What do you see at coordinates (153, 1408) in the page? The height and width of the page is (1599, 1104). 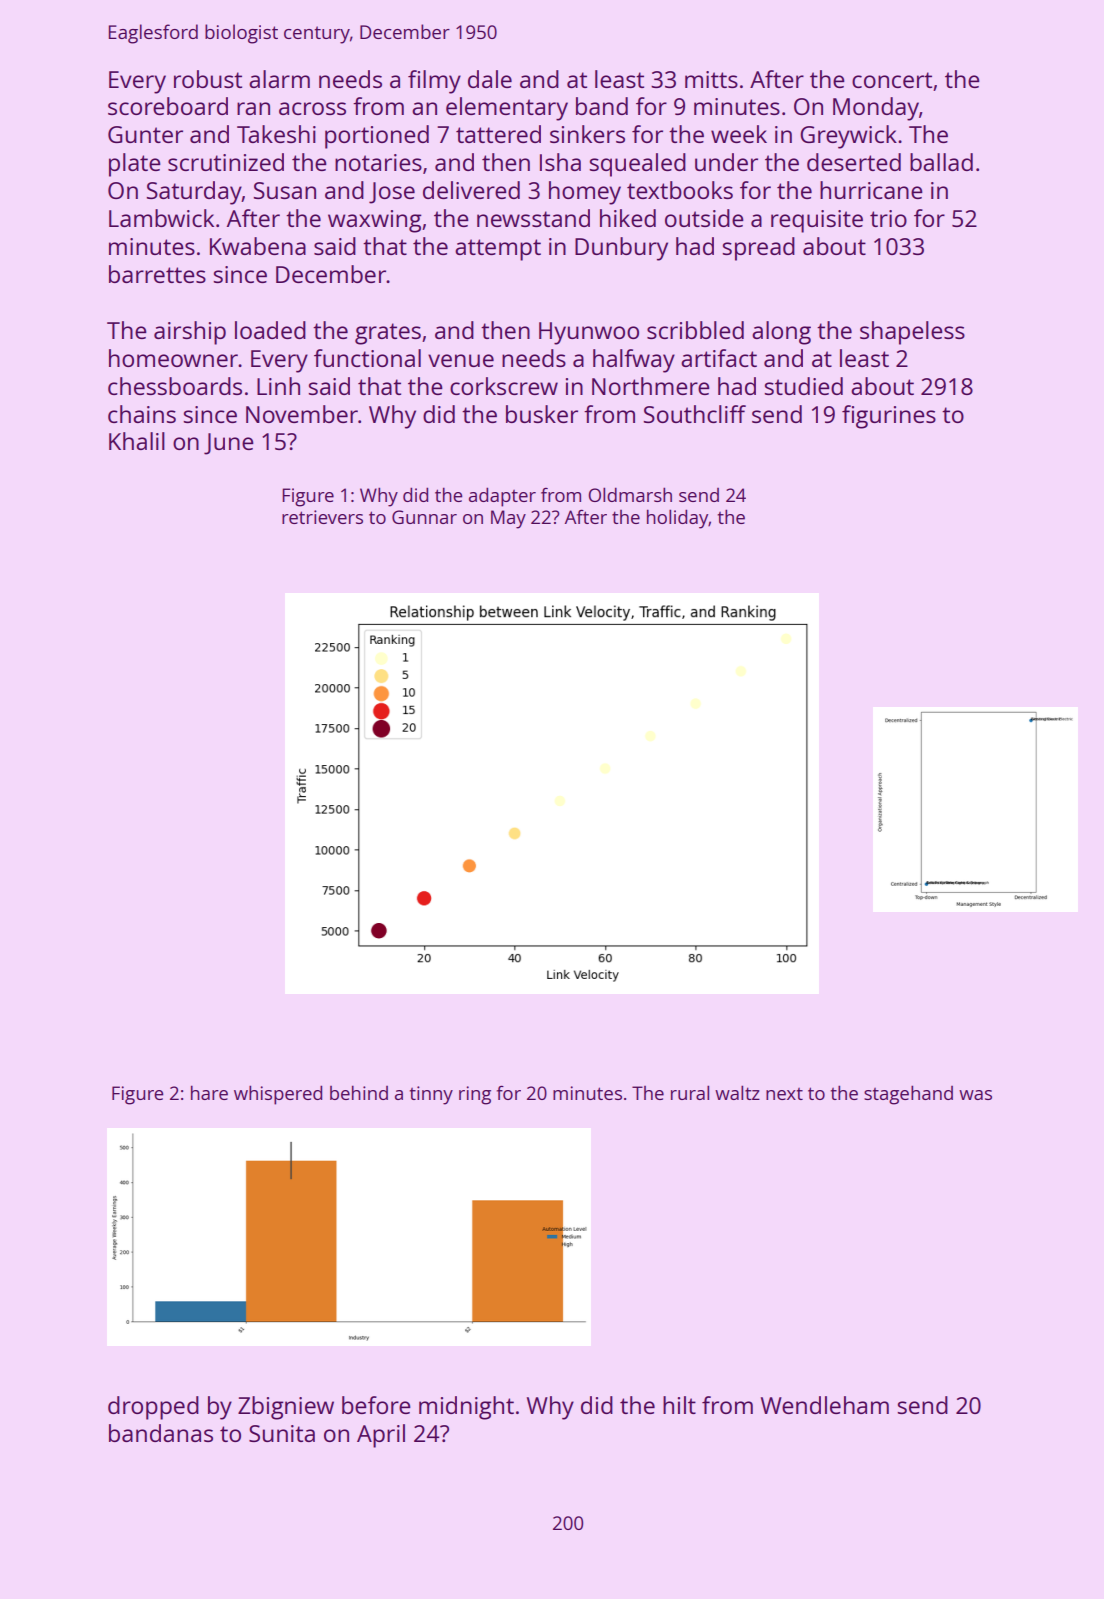 I see `dropped` at bounding box center [153, 1408].
